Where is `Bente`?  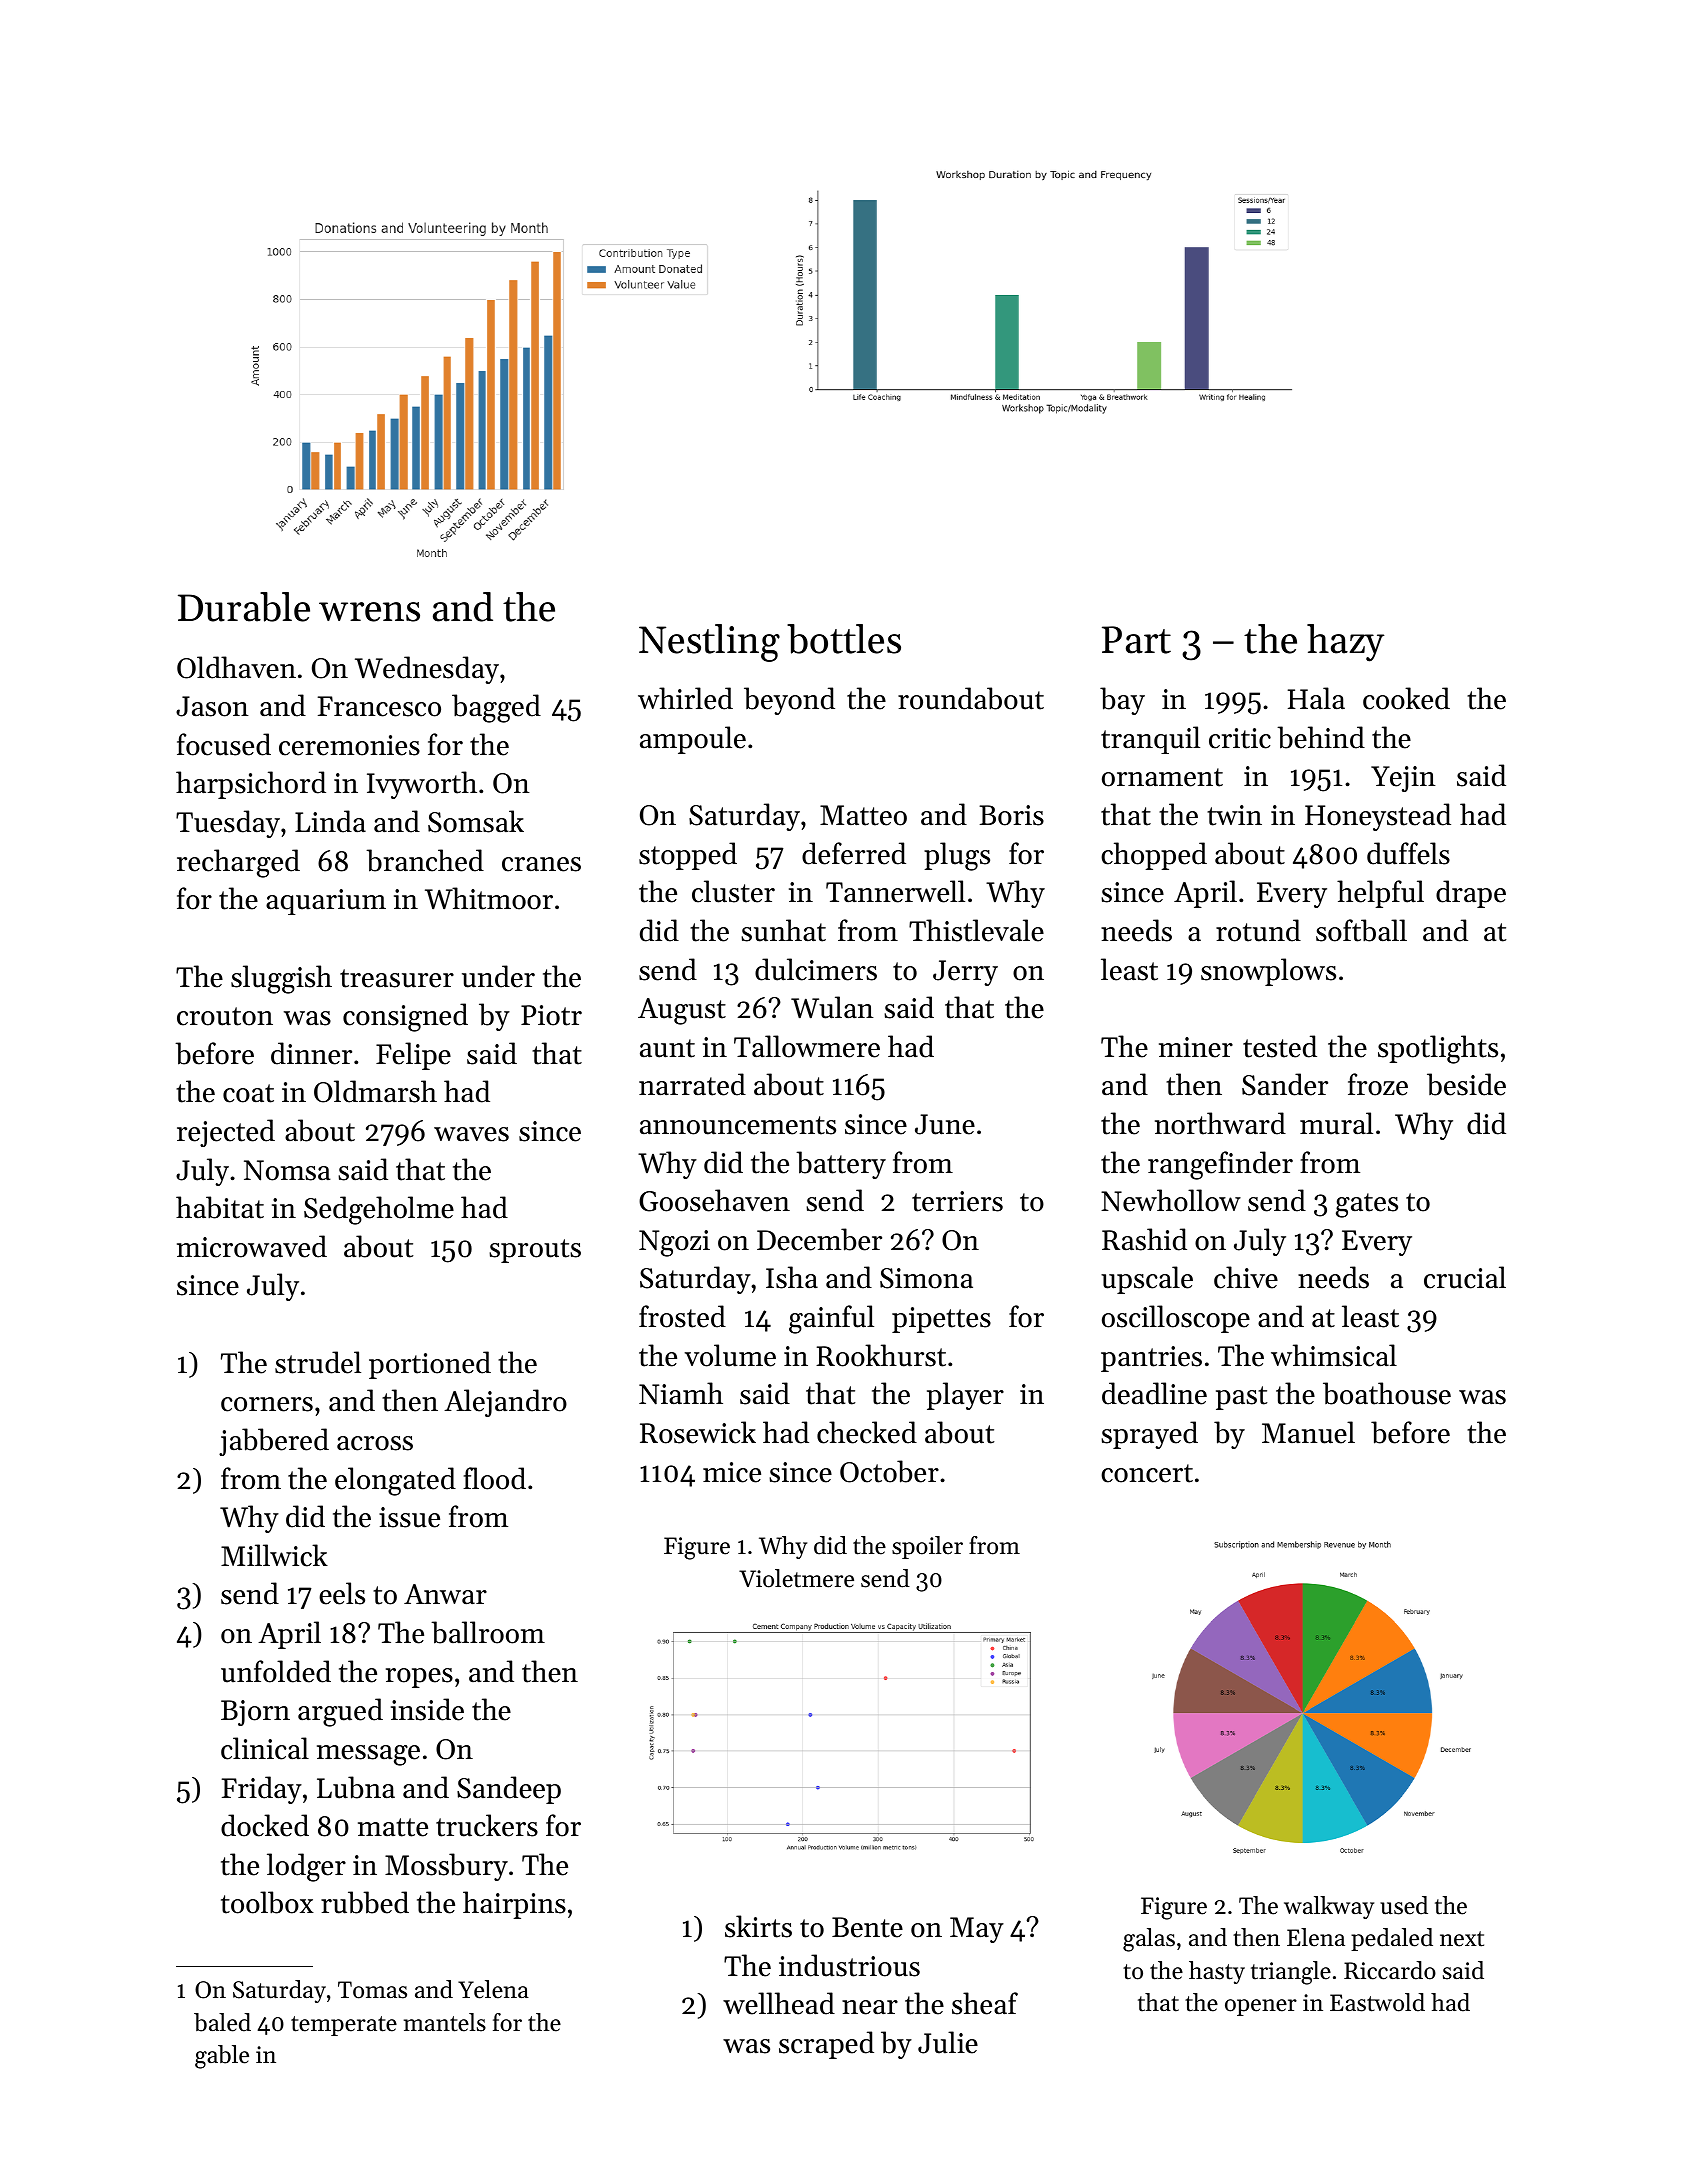
Bente is located at coordinates (867, 1927).
